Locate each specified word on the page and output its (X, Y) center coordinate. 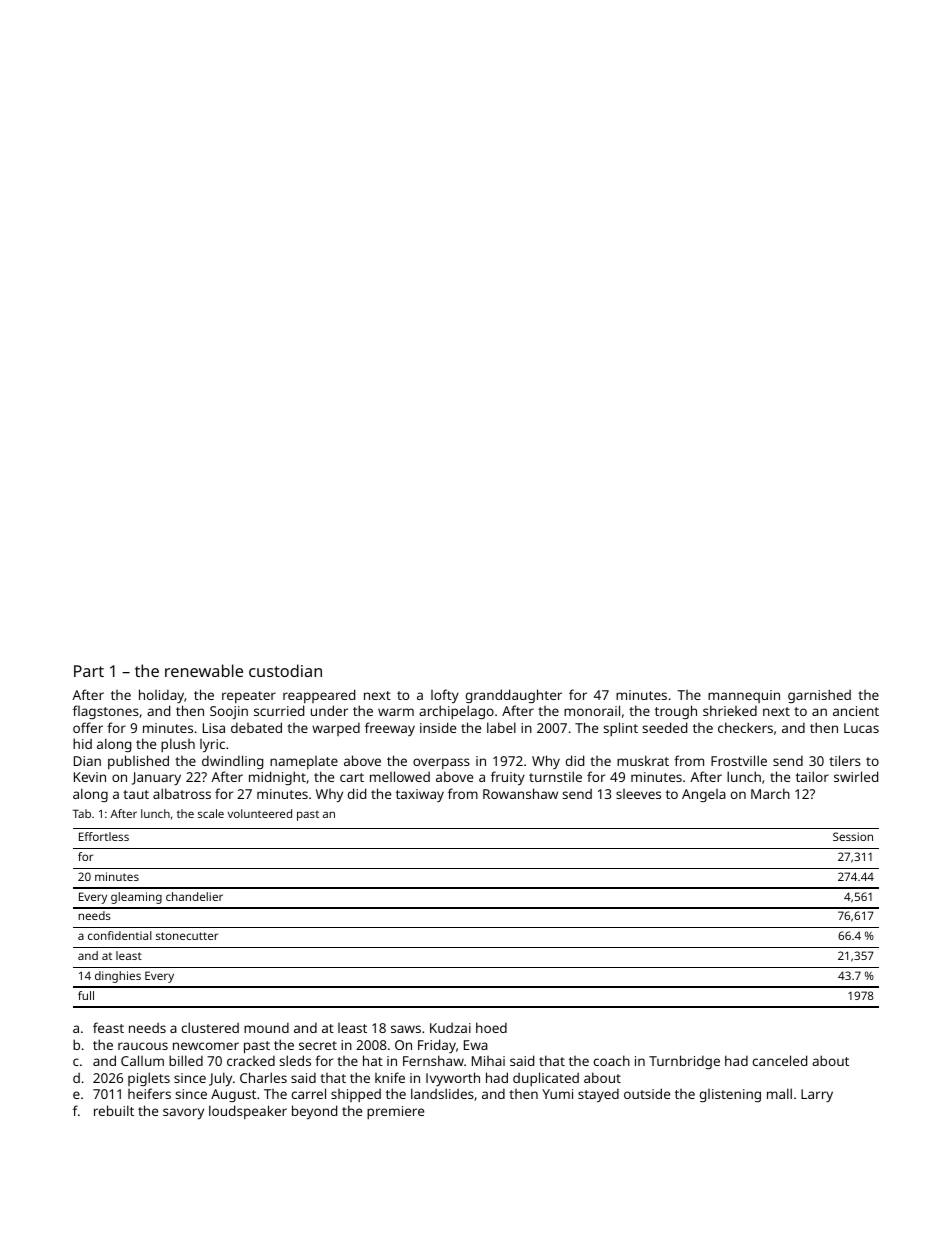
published (138, 762)
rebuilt (114, 1110)
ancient (856, 711)
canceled (780, 1060)
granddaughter (514, 696)
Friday (437, 1046)
